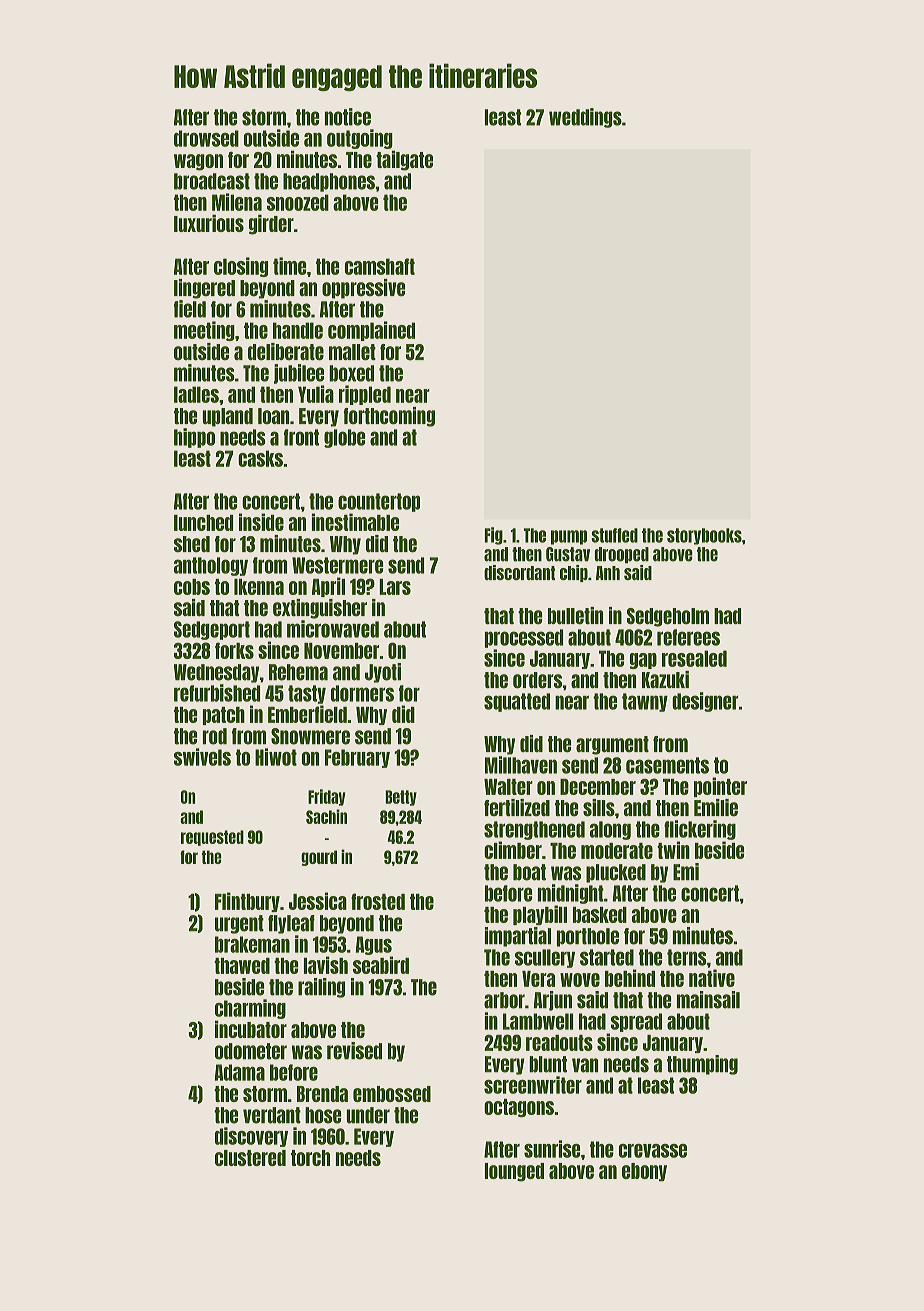 Image resolution: width=924 pixels, height=1311 pixels. I want to click on weddings, so click(585, 118).
